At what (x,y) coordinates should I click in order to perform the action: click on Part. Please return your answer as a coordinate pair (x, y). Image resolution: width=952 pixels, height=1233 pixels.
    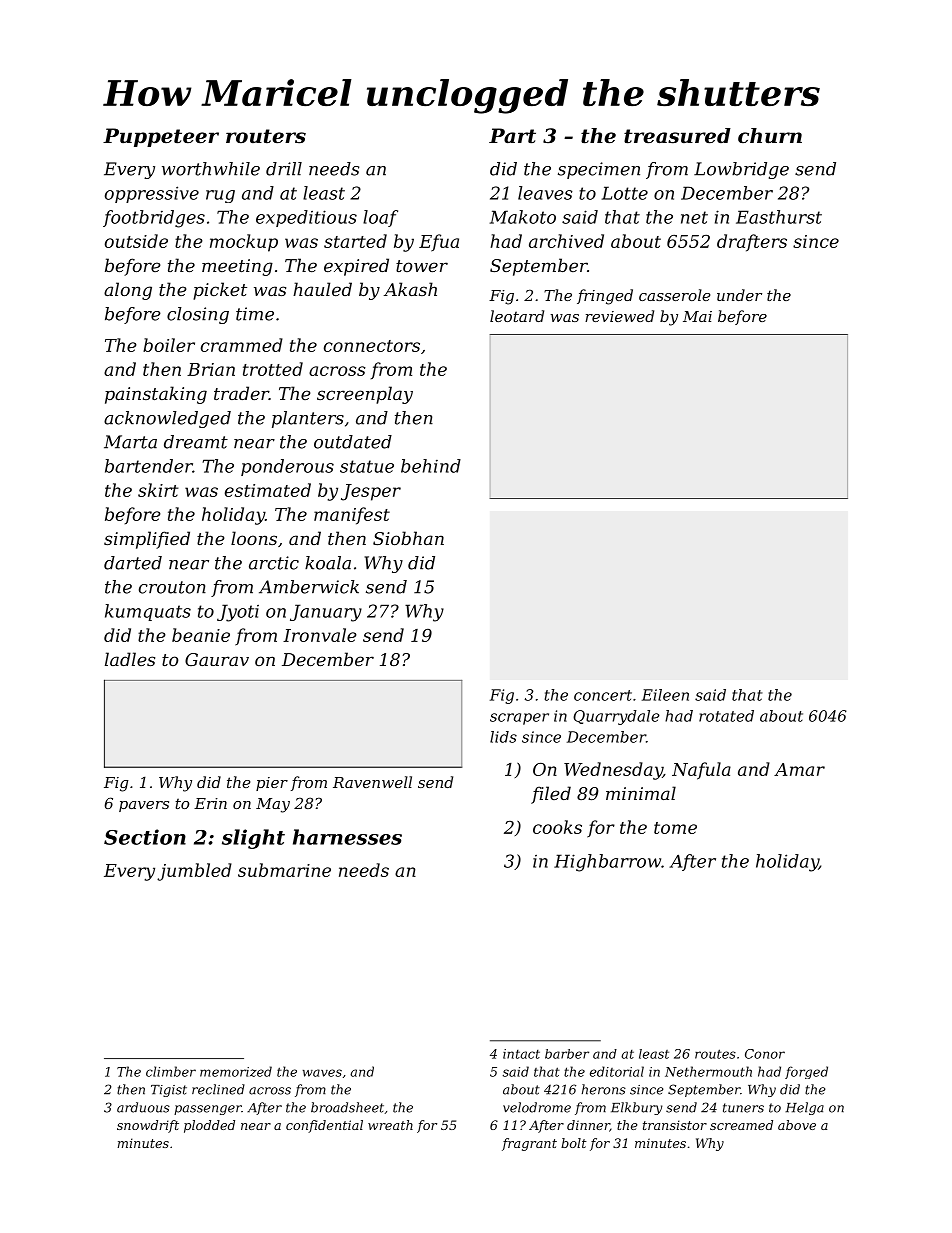
    Looking at the image, I should click on (512, 136).
